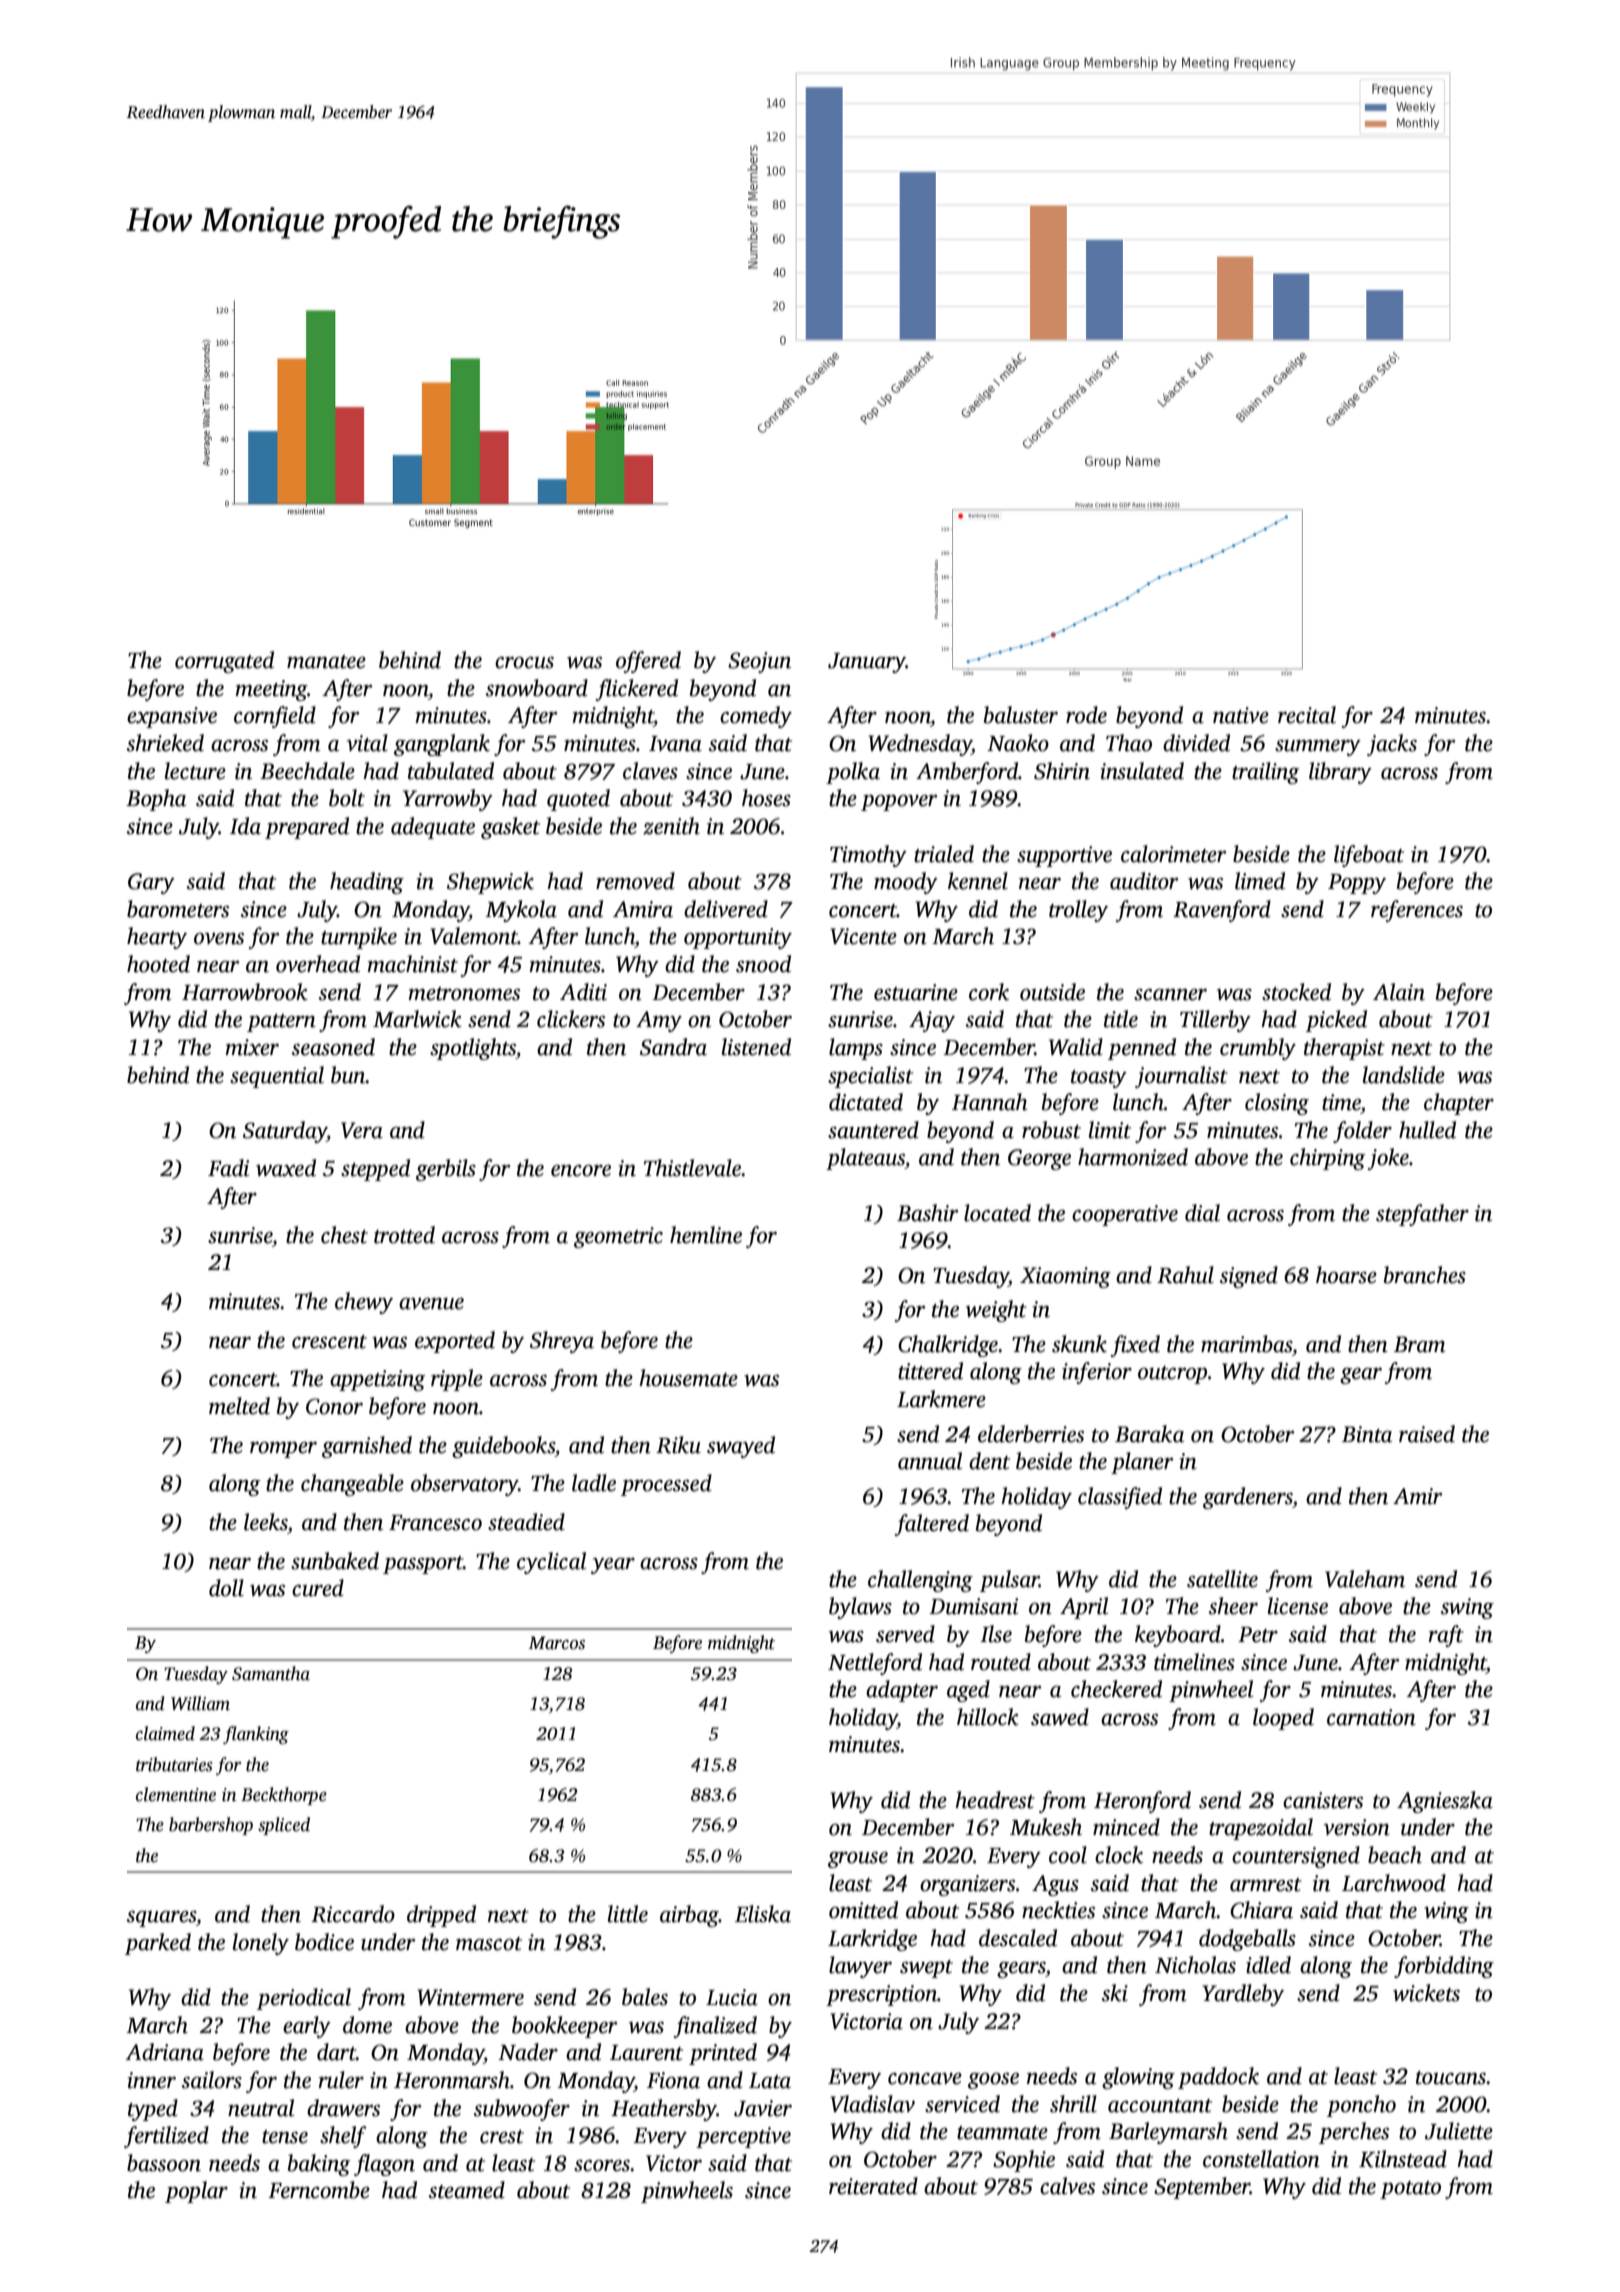  What do you see at coordinates (863, 936) in the page?
I see `Vicente` at bounding box center [863, 936].
